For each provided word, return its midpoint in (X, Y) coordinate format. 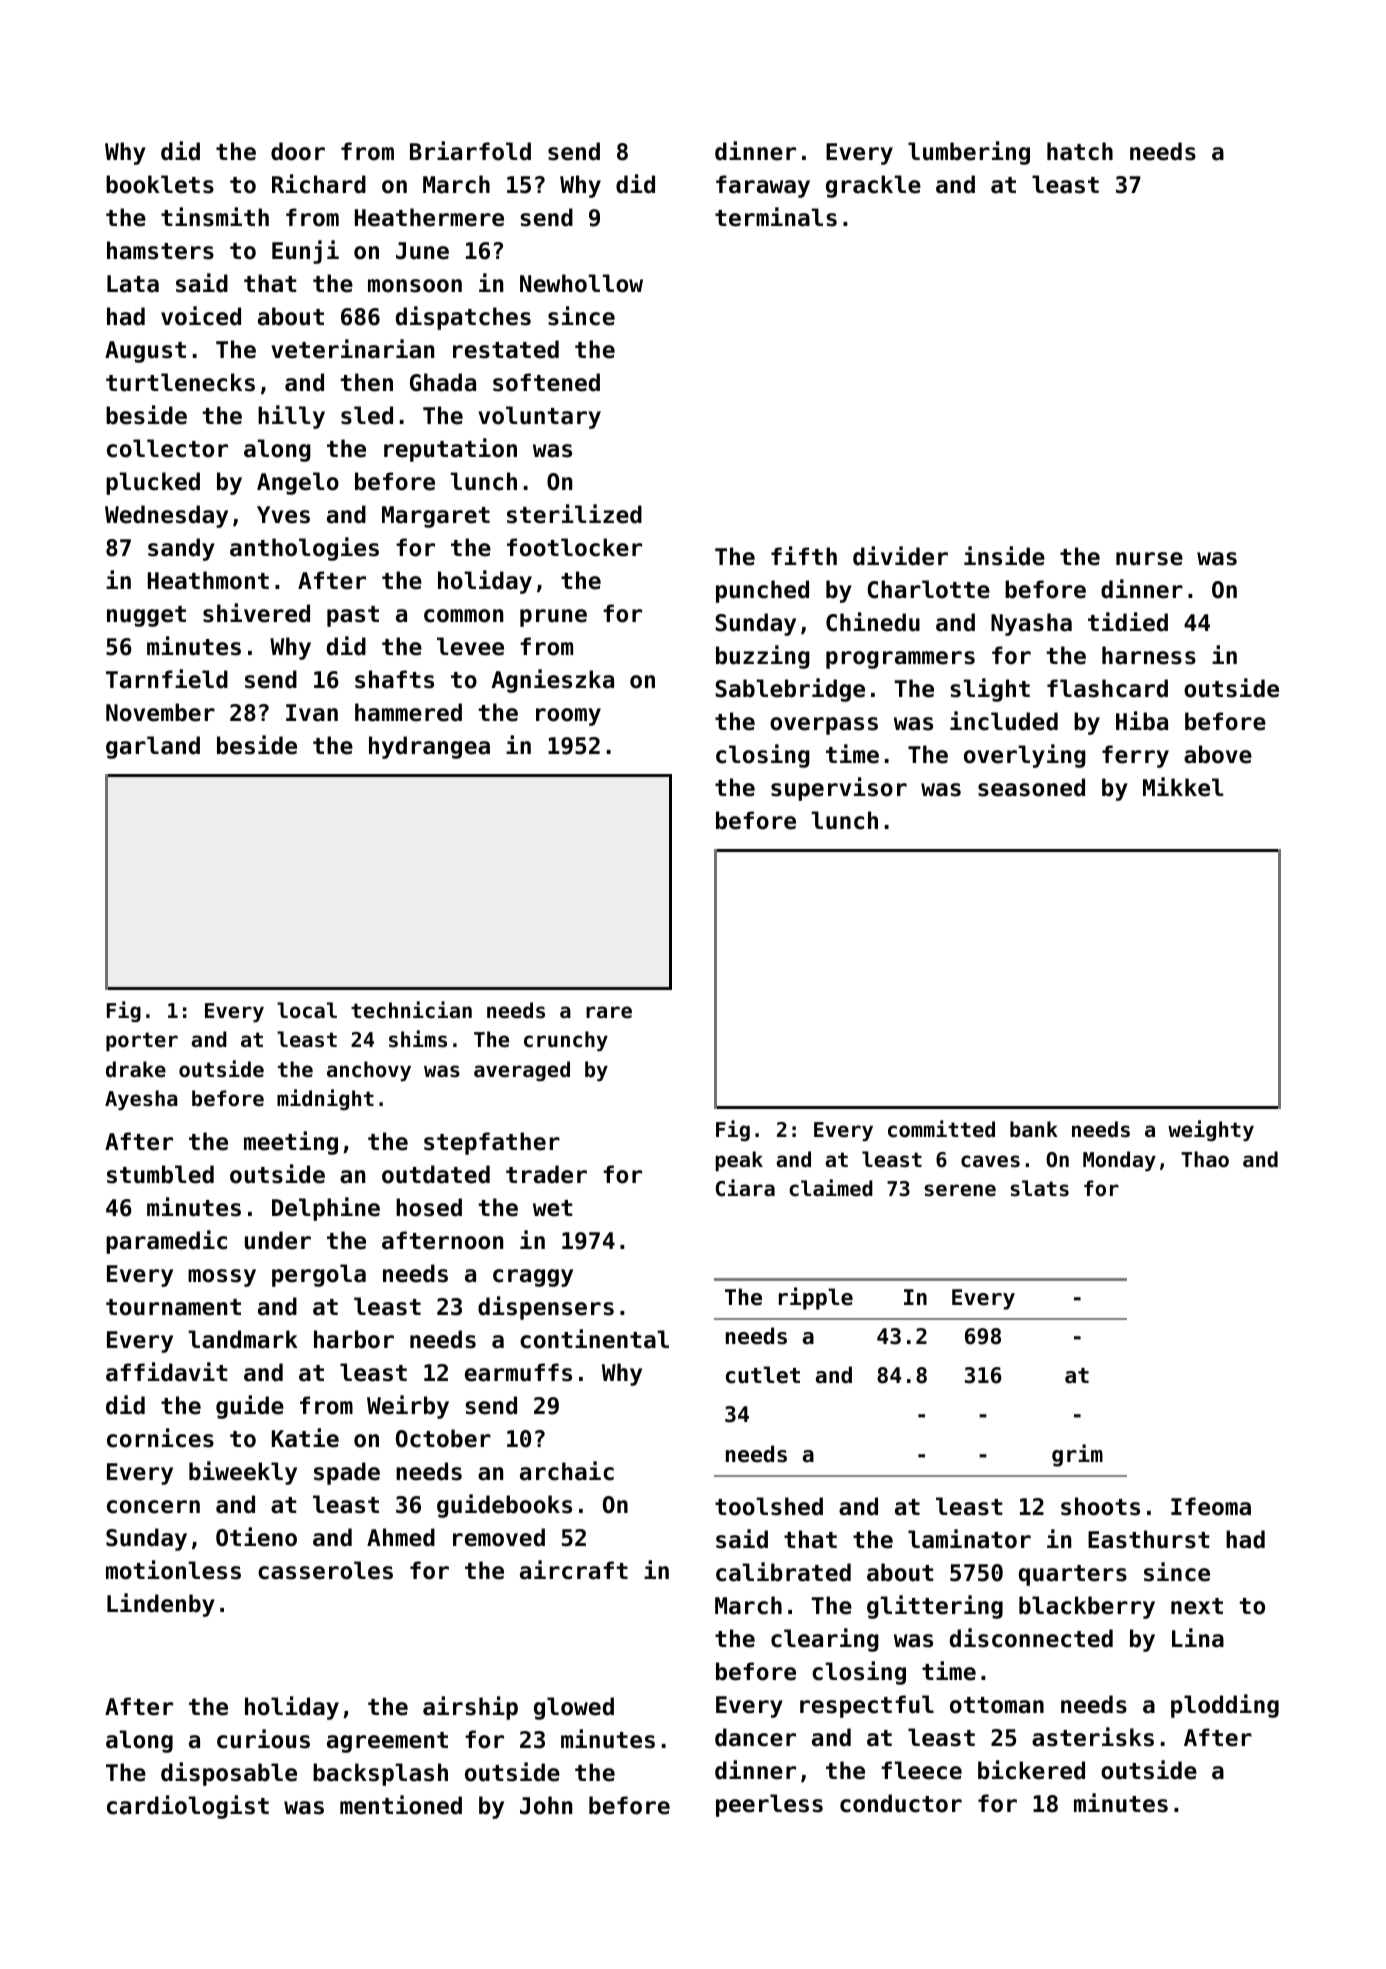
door (298, 151)
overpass (824, 726)
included (1004, 721)
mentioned (401, 1805)
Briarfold (470, 151)
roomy (568, 717)
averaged (522, 1071)
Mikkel (1183, 787)
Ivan (312, 713)
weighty (1211, 1130)
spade (347, 1473)
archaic (567, 1471)
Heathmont (208, 580)
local (307, 1010)
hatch (1080, 151)
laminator (969, 1539)
